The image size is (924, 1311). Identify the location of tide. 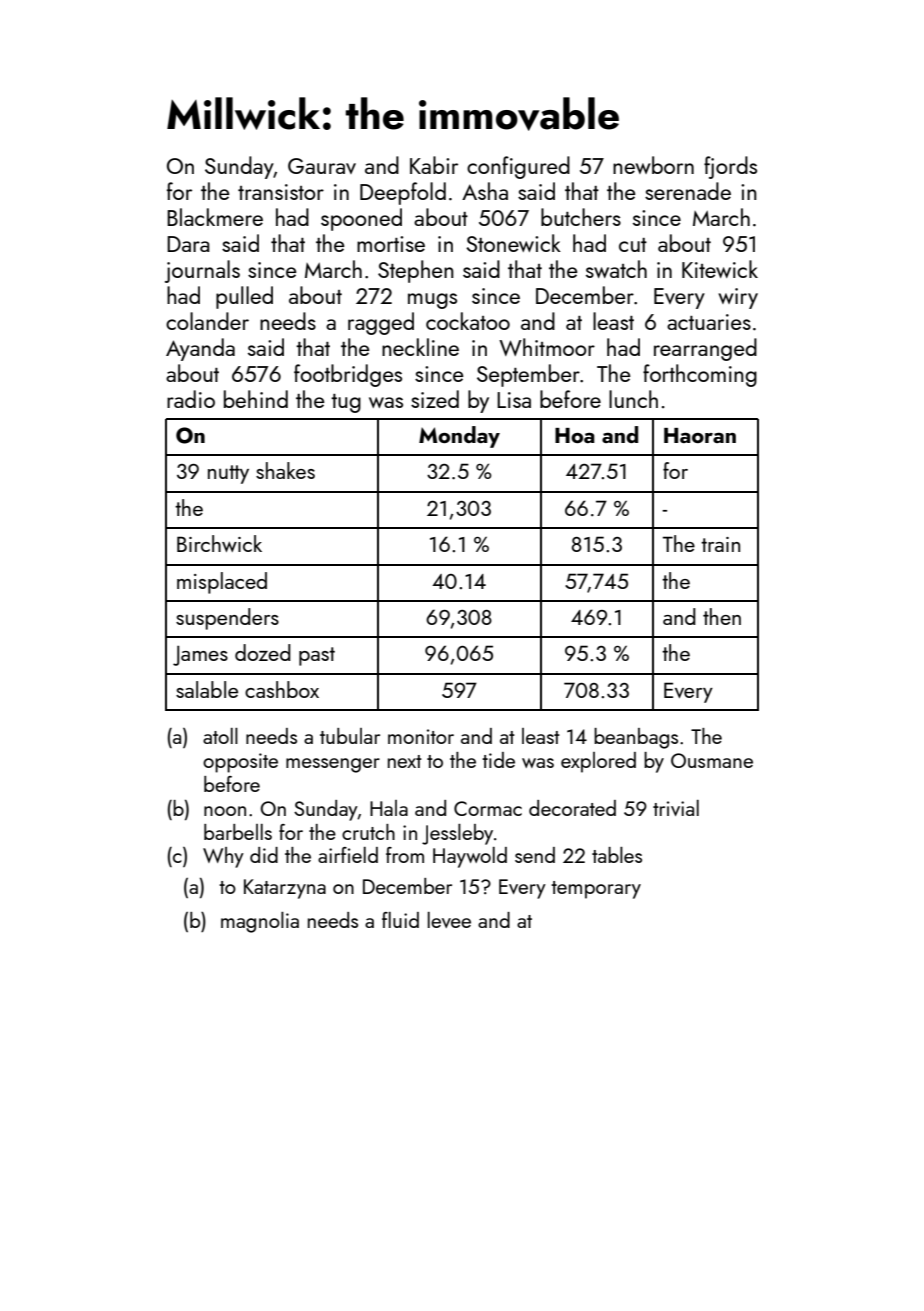
(498, 760).
